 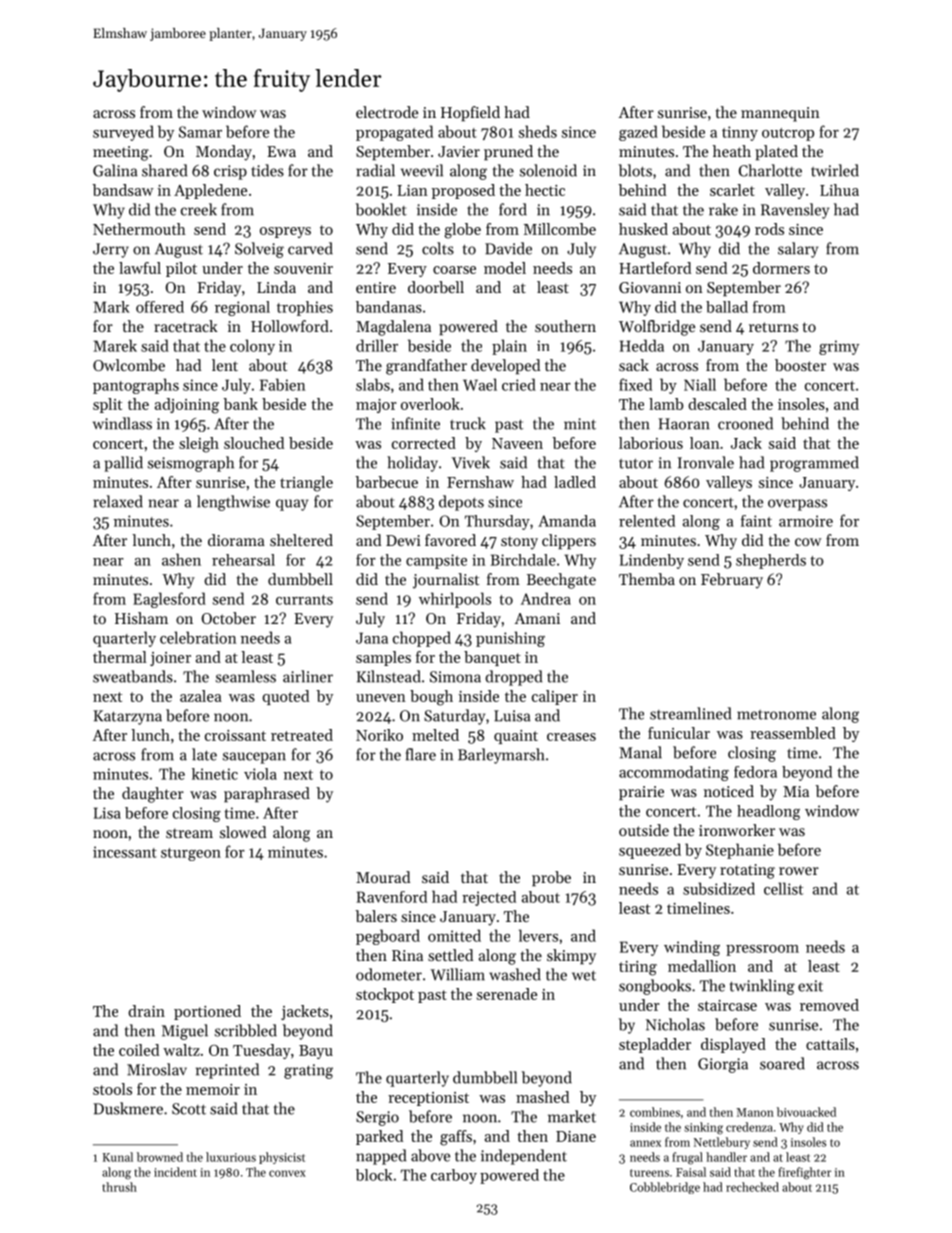 What do you see at coordinates (186, 326) in the screenshot?
I see `racetrack` at bounding box center [186, 326].
